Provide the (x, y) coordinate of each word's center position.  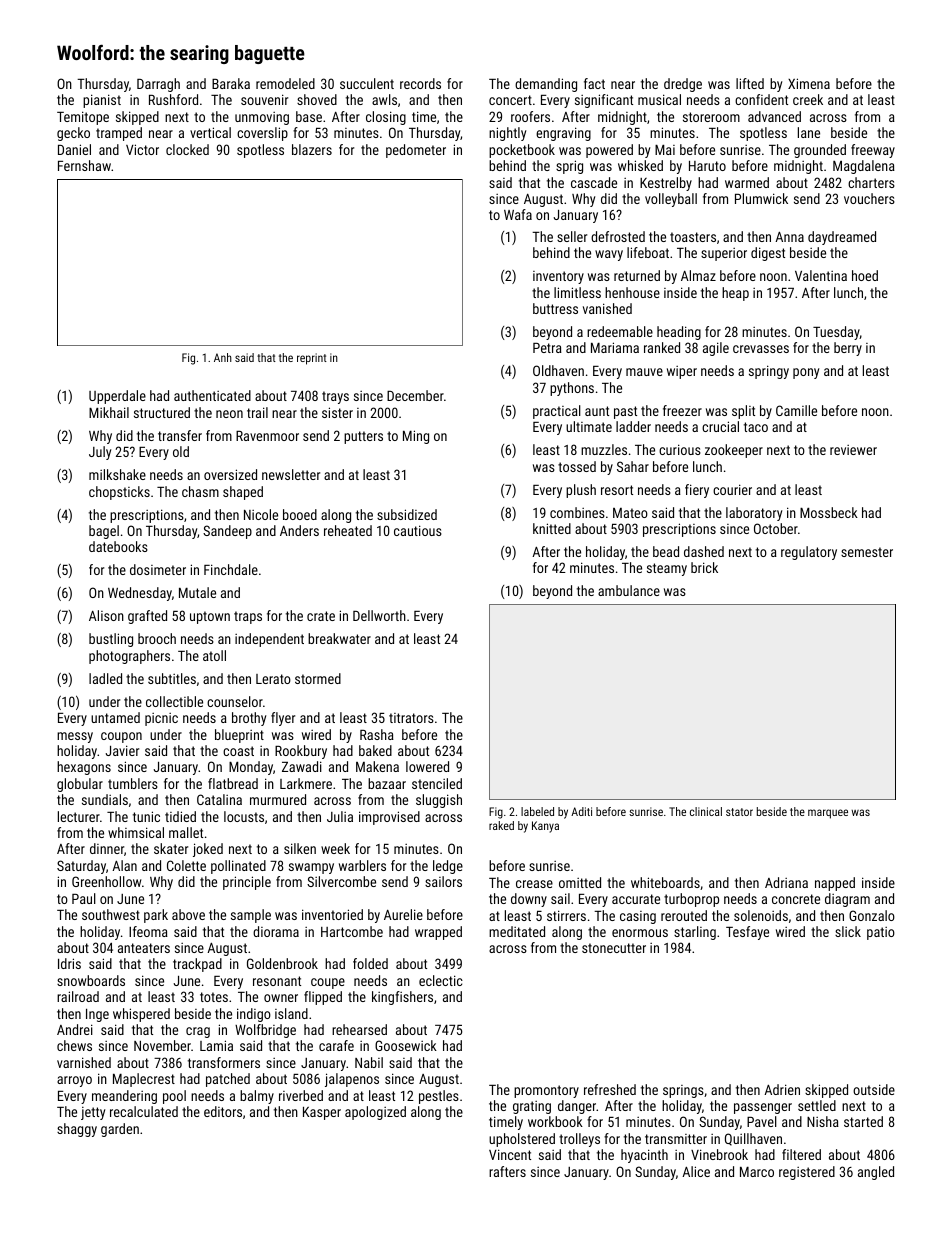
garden (120, 1130)
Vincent (510, 1154)
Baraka (231, 83)
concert (510, 100)
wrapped (438, 933)
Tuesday (836, 333)
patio (881, 933)
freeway (873, 151)
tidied (180, 816)
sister (337, 412)
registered (807, 1173)
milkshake (117, 474)
